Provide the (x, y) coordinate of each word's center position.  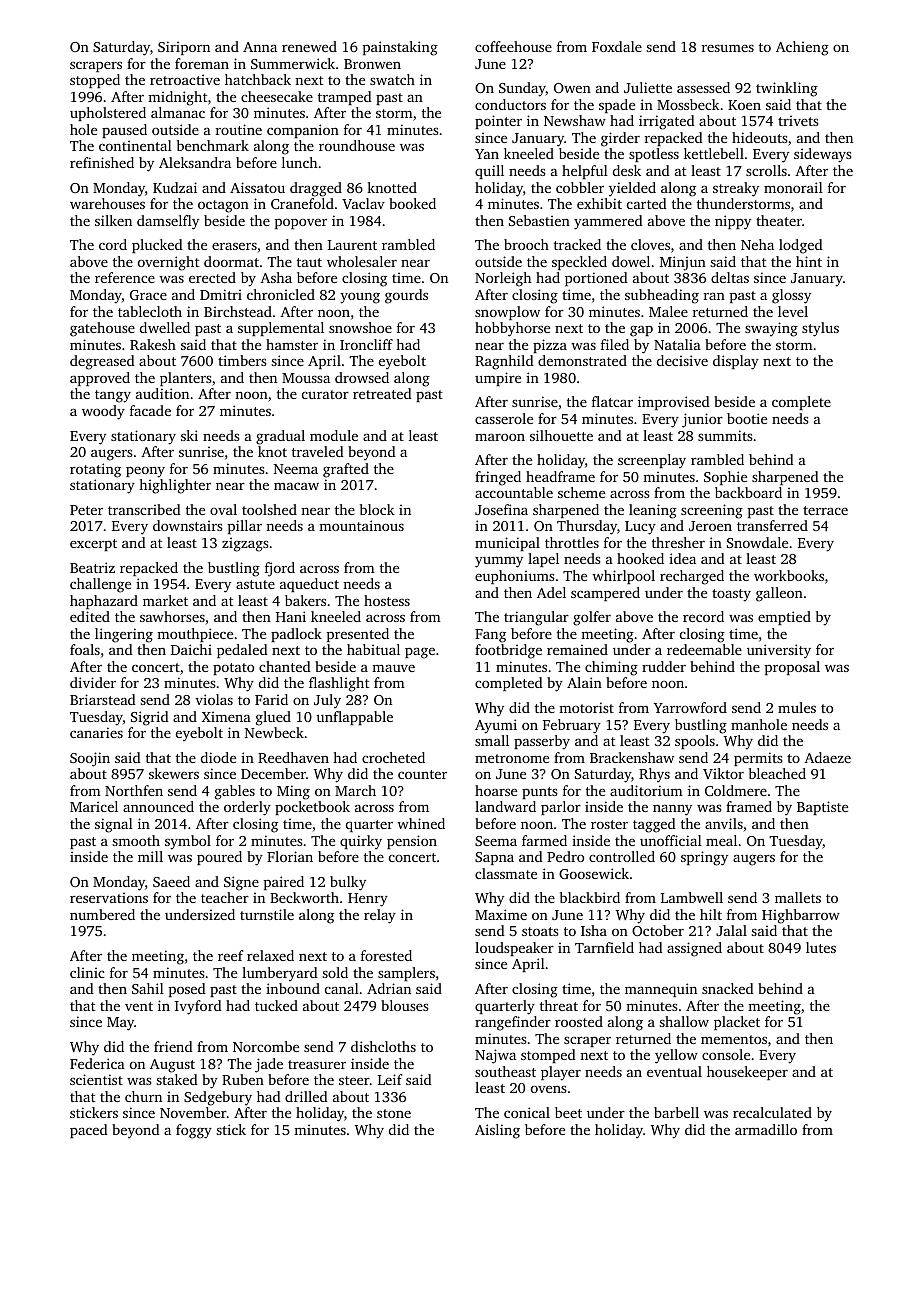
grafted (346, 470)
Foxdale (617, 46)
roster (609, 824)
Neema (296, 469)
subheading (662, 296)
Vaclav (363, 203)
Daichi (191, 649)
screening (712, 511)
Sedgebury (218, 1098)
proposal (792, 668)
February (572, 726)
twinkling (787, 89)
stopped (95, 81)
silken (113, 220)
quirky (361, 842)
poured (219, 858)
